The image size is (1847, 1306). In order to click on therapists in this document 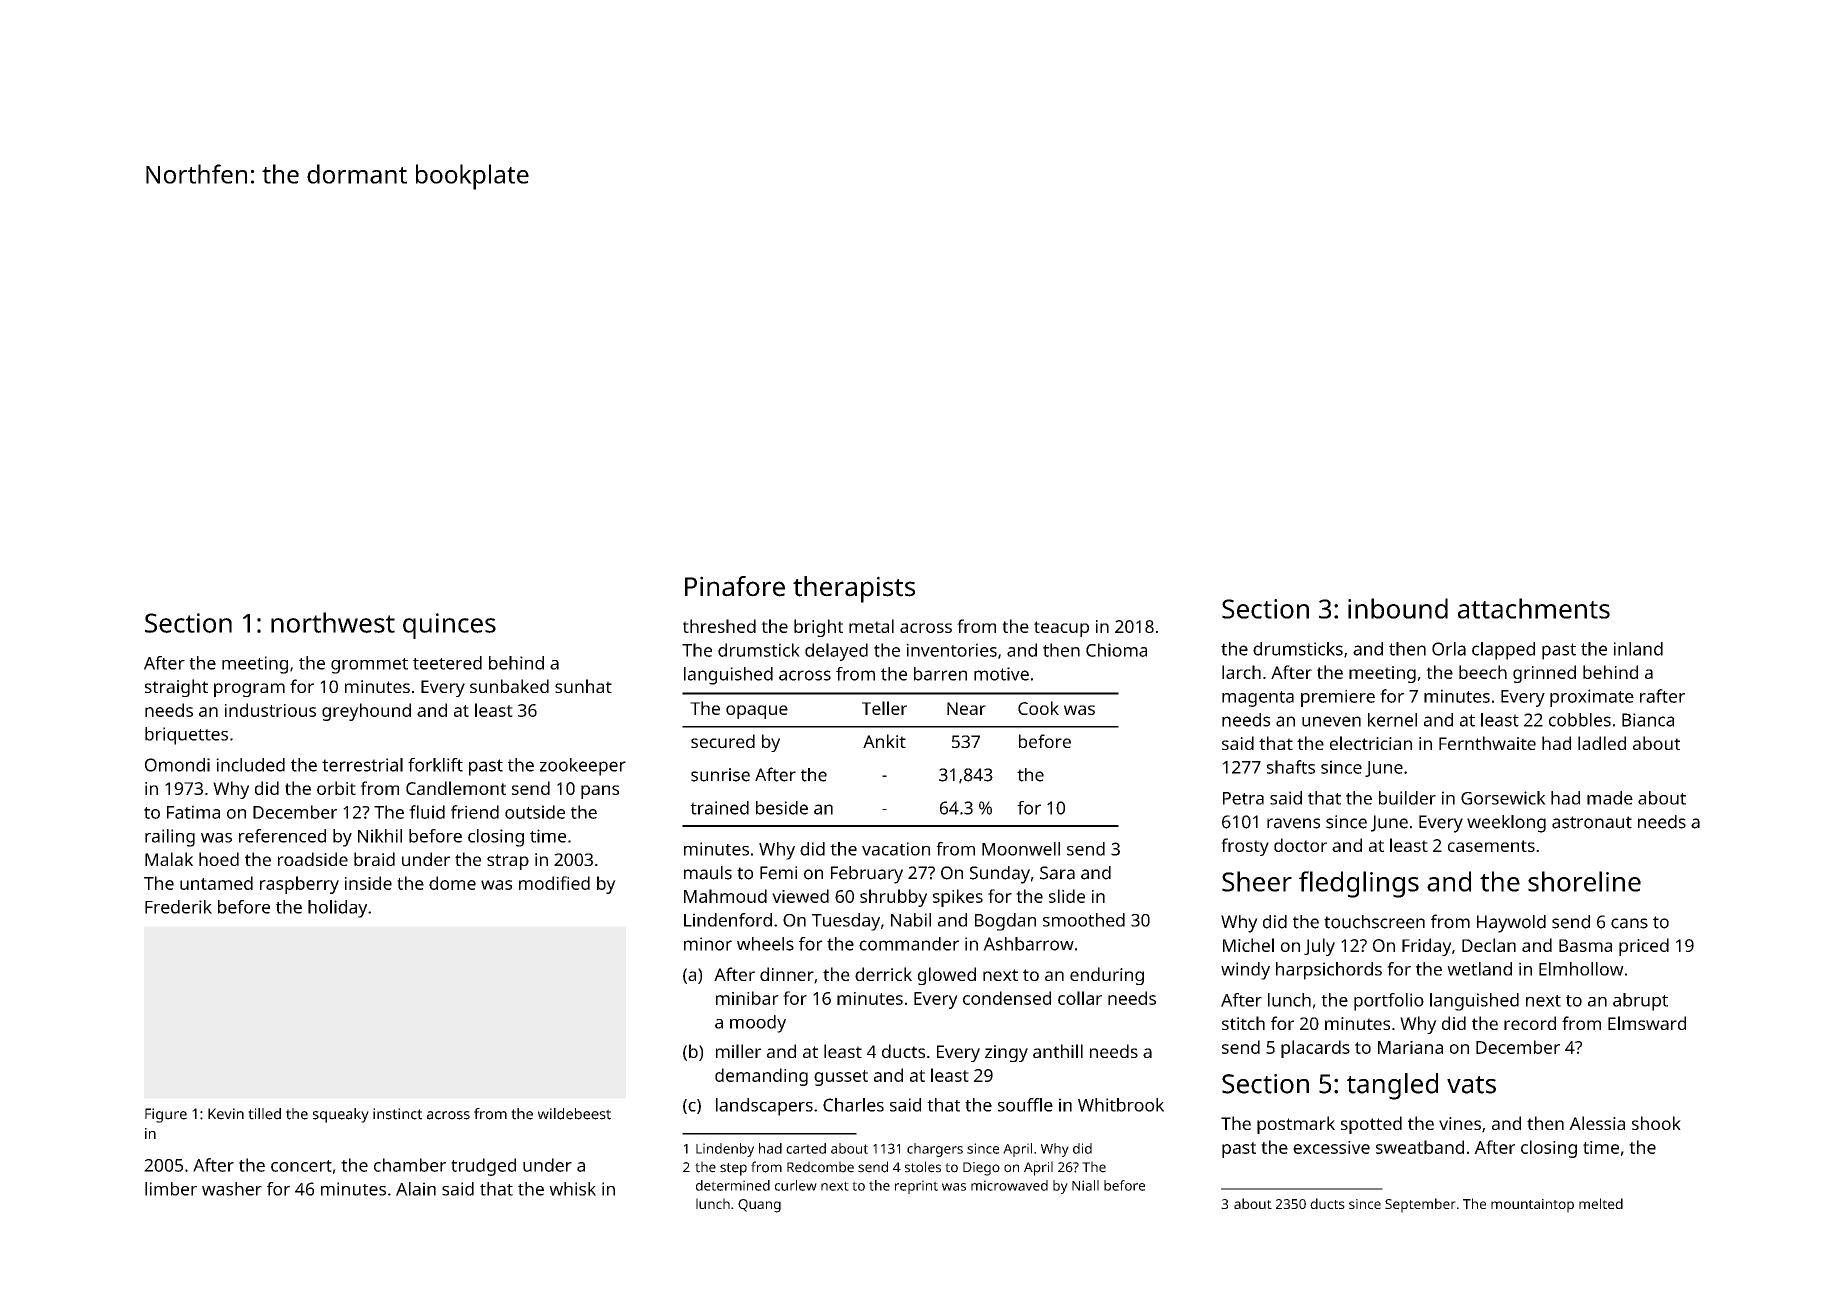, I will do `click(854, 589)`.
